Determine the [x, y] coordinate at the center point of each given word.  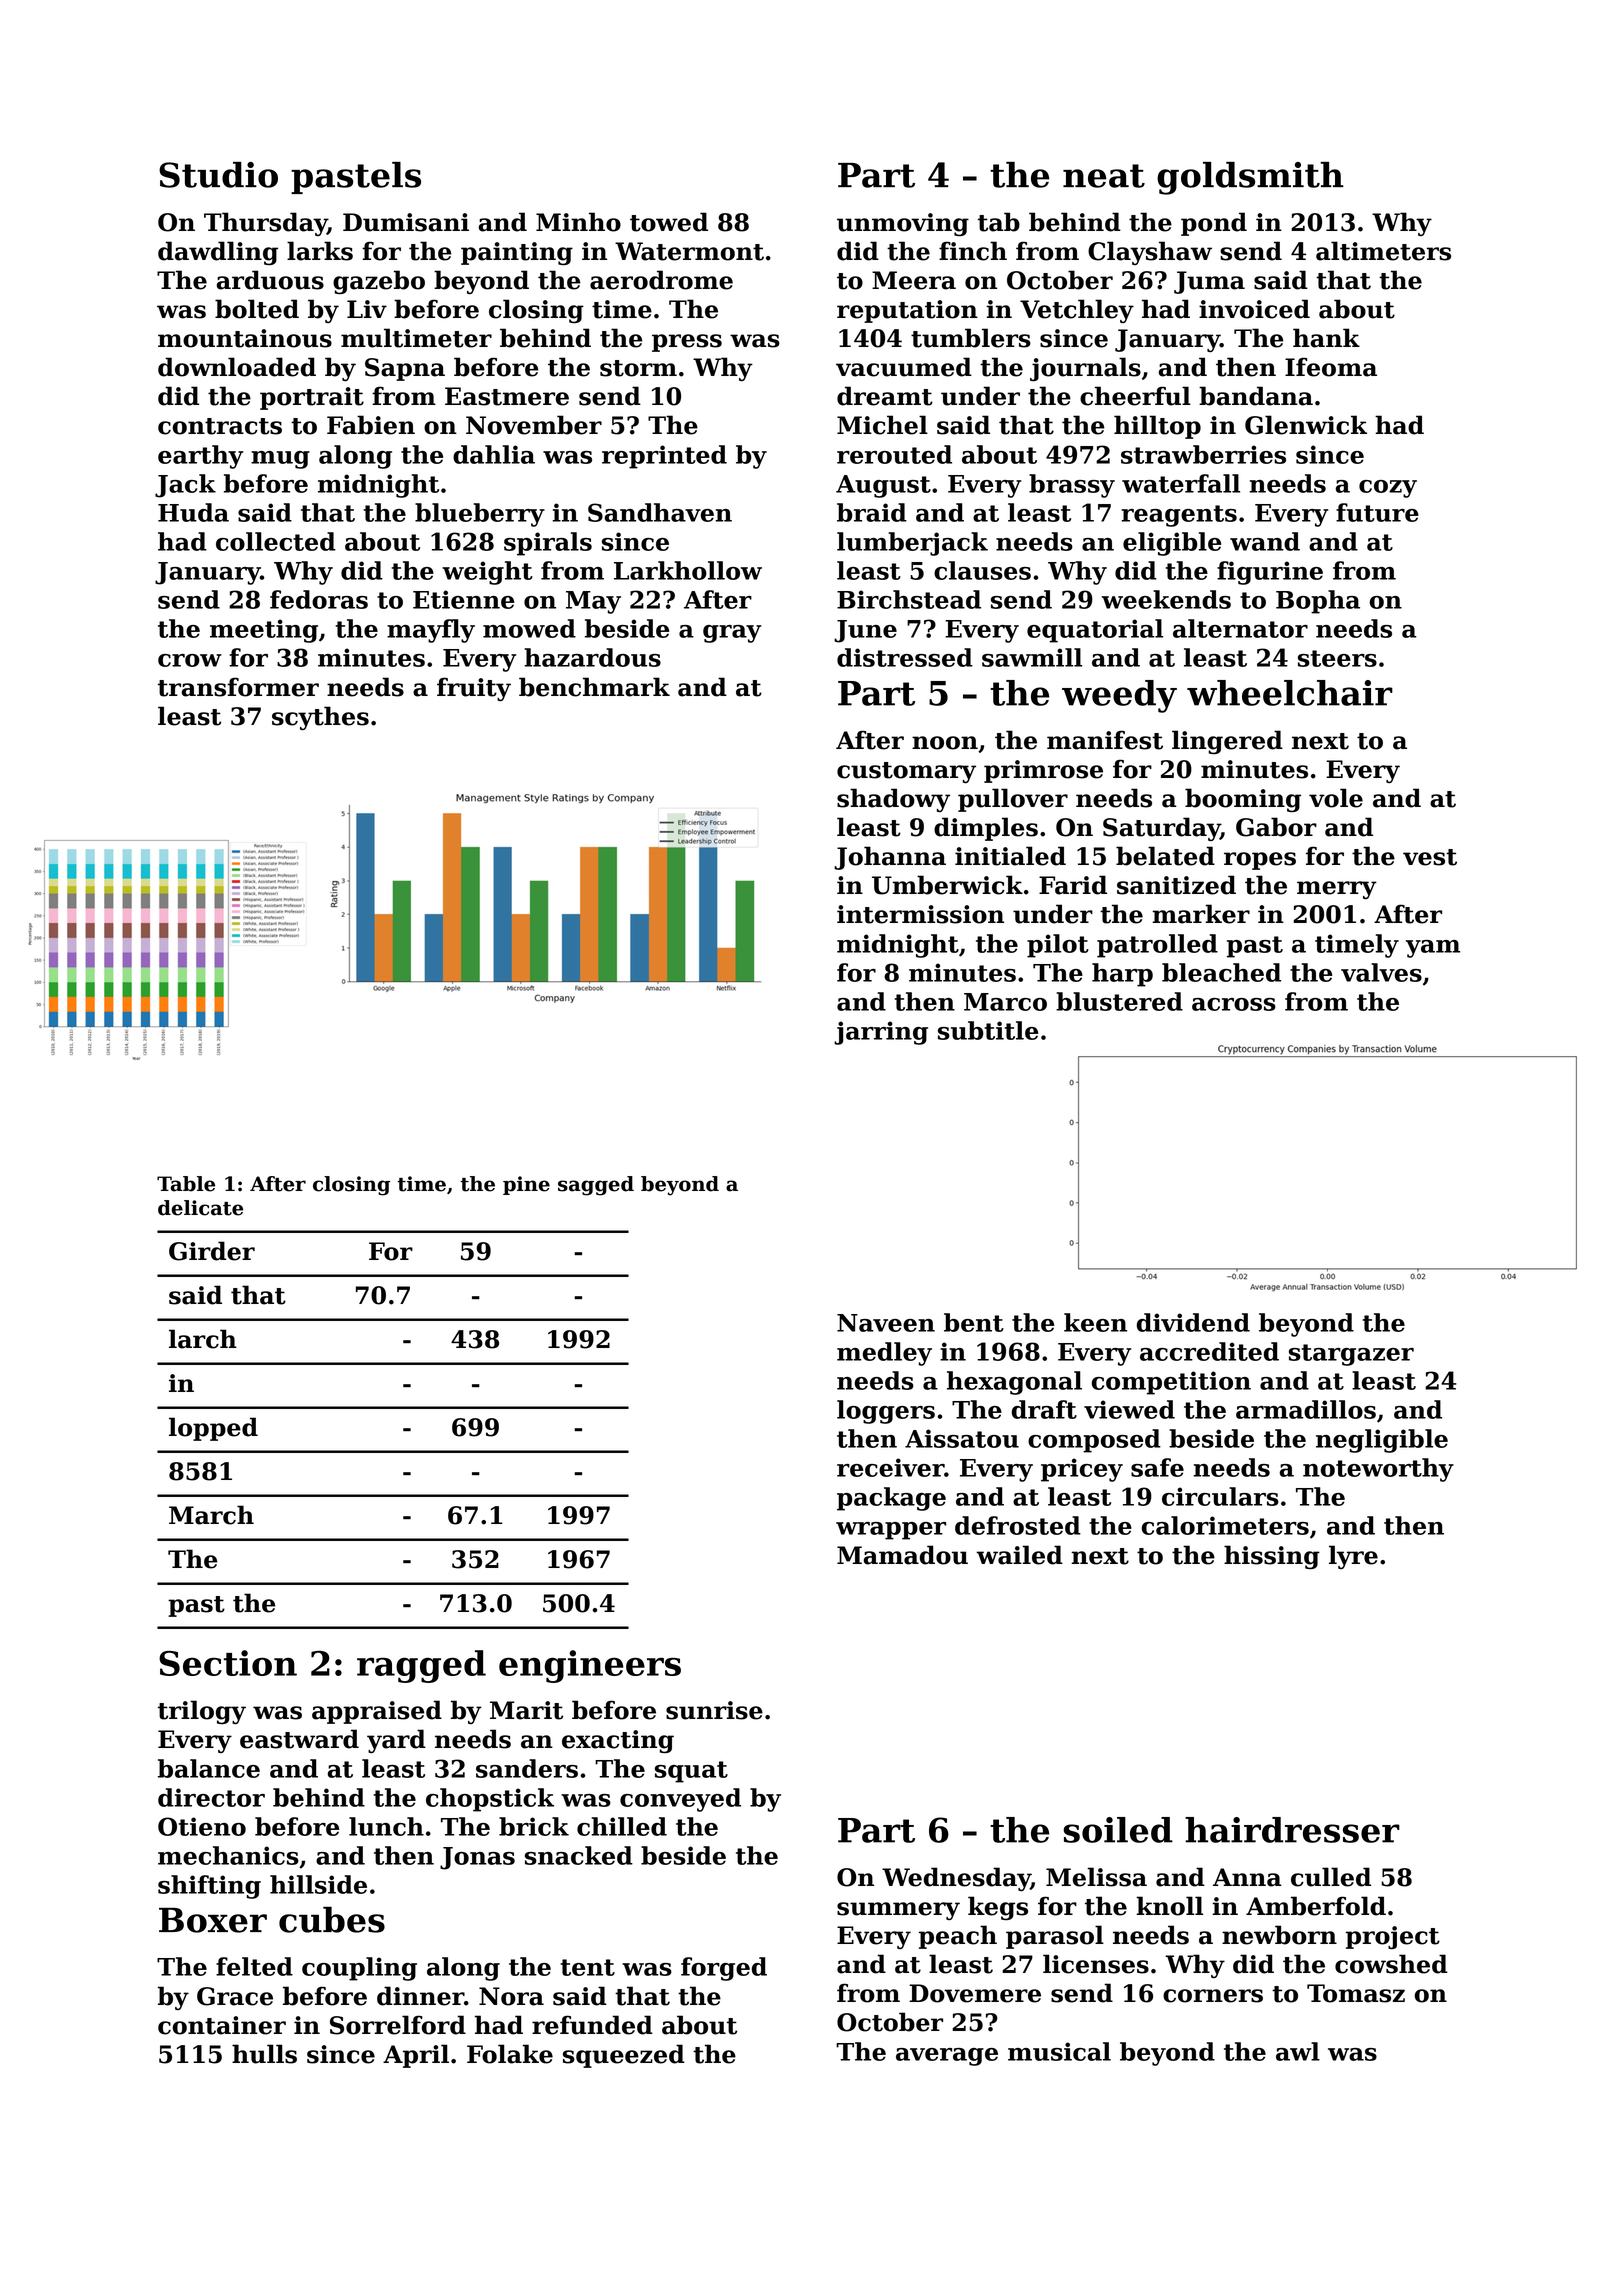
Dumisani [406, 222]
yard [396, 1741]
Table [186, 1184]
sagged [596, 1186]
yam [1433, 949]
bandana [1256, 396]
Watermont [689, 251]
